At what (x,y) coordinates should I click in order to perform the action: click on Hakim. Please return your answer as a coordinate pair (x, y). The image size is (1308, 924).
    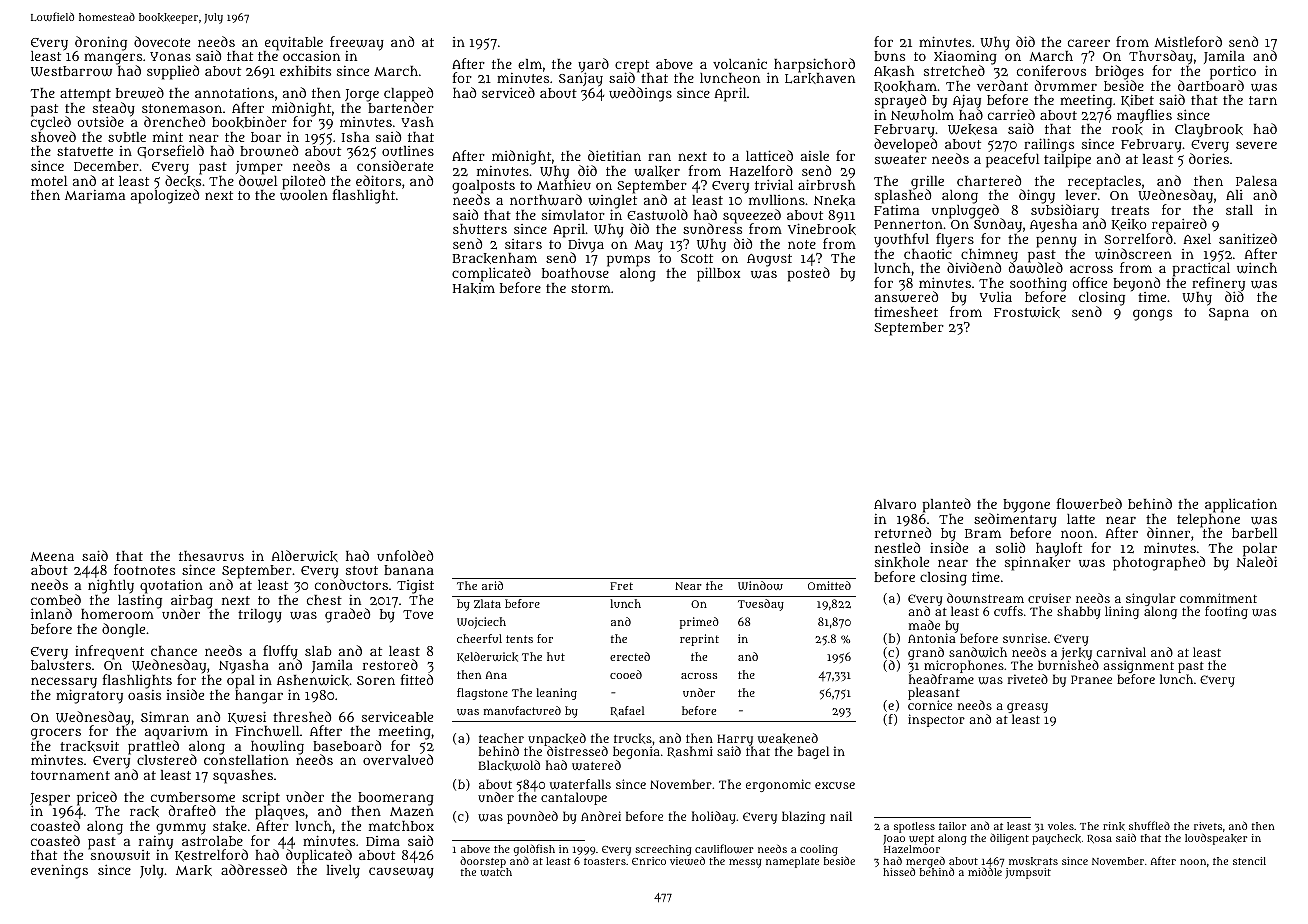
    Looking at the image, I should click on (474, 288).
